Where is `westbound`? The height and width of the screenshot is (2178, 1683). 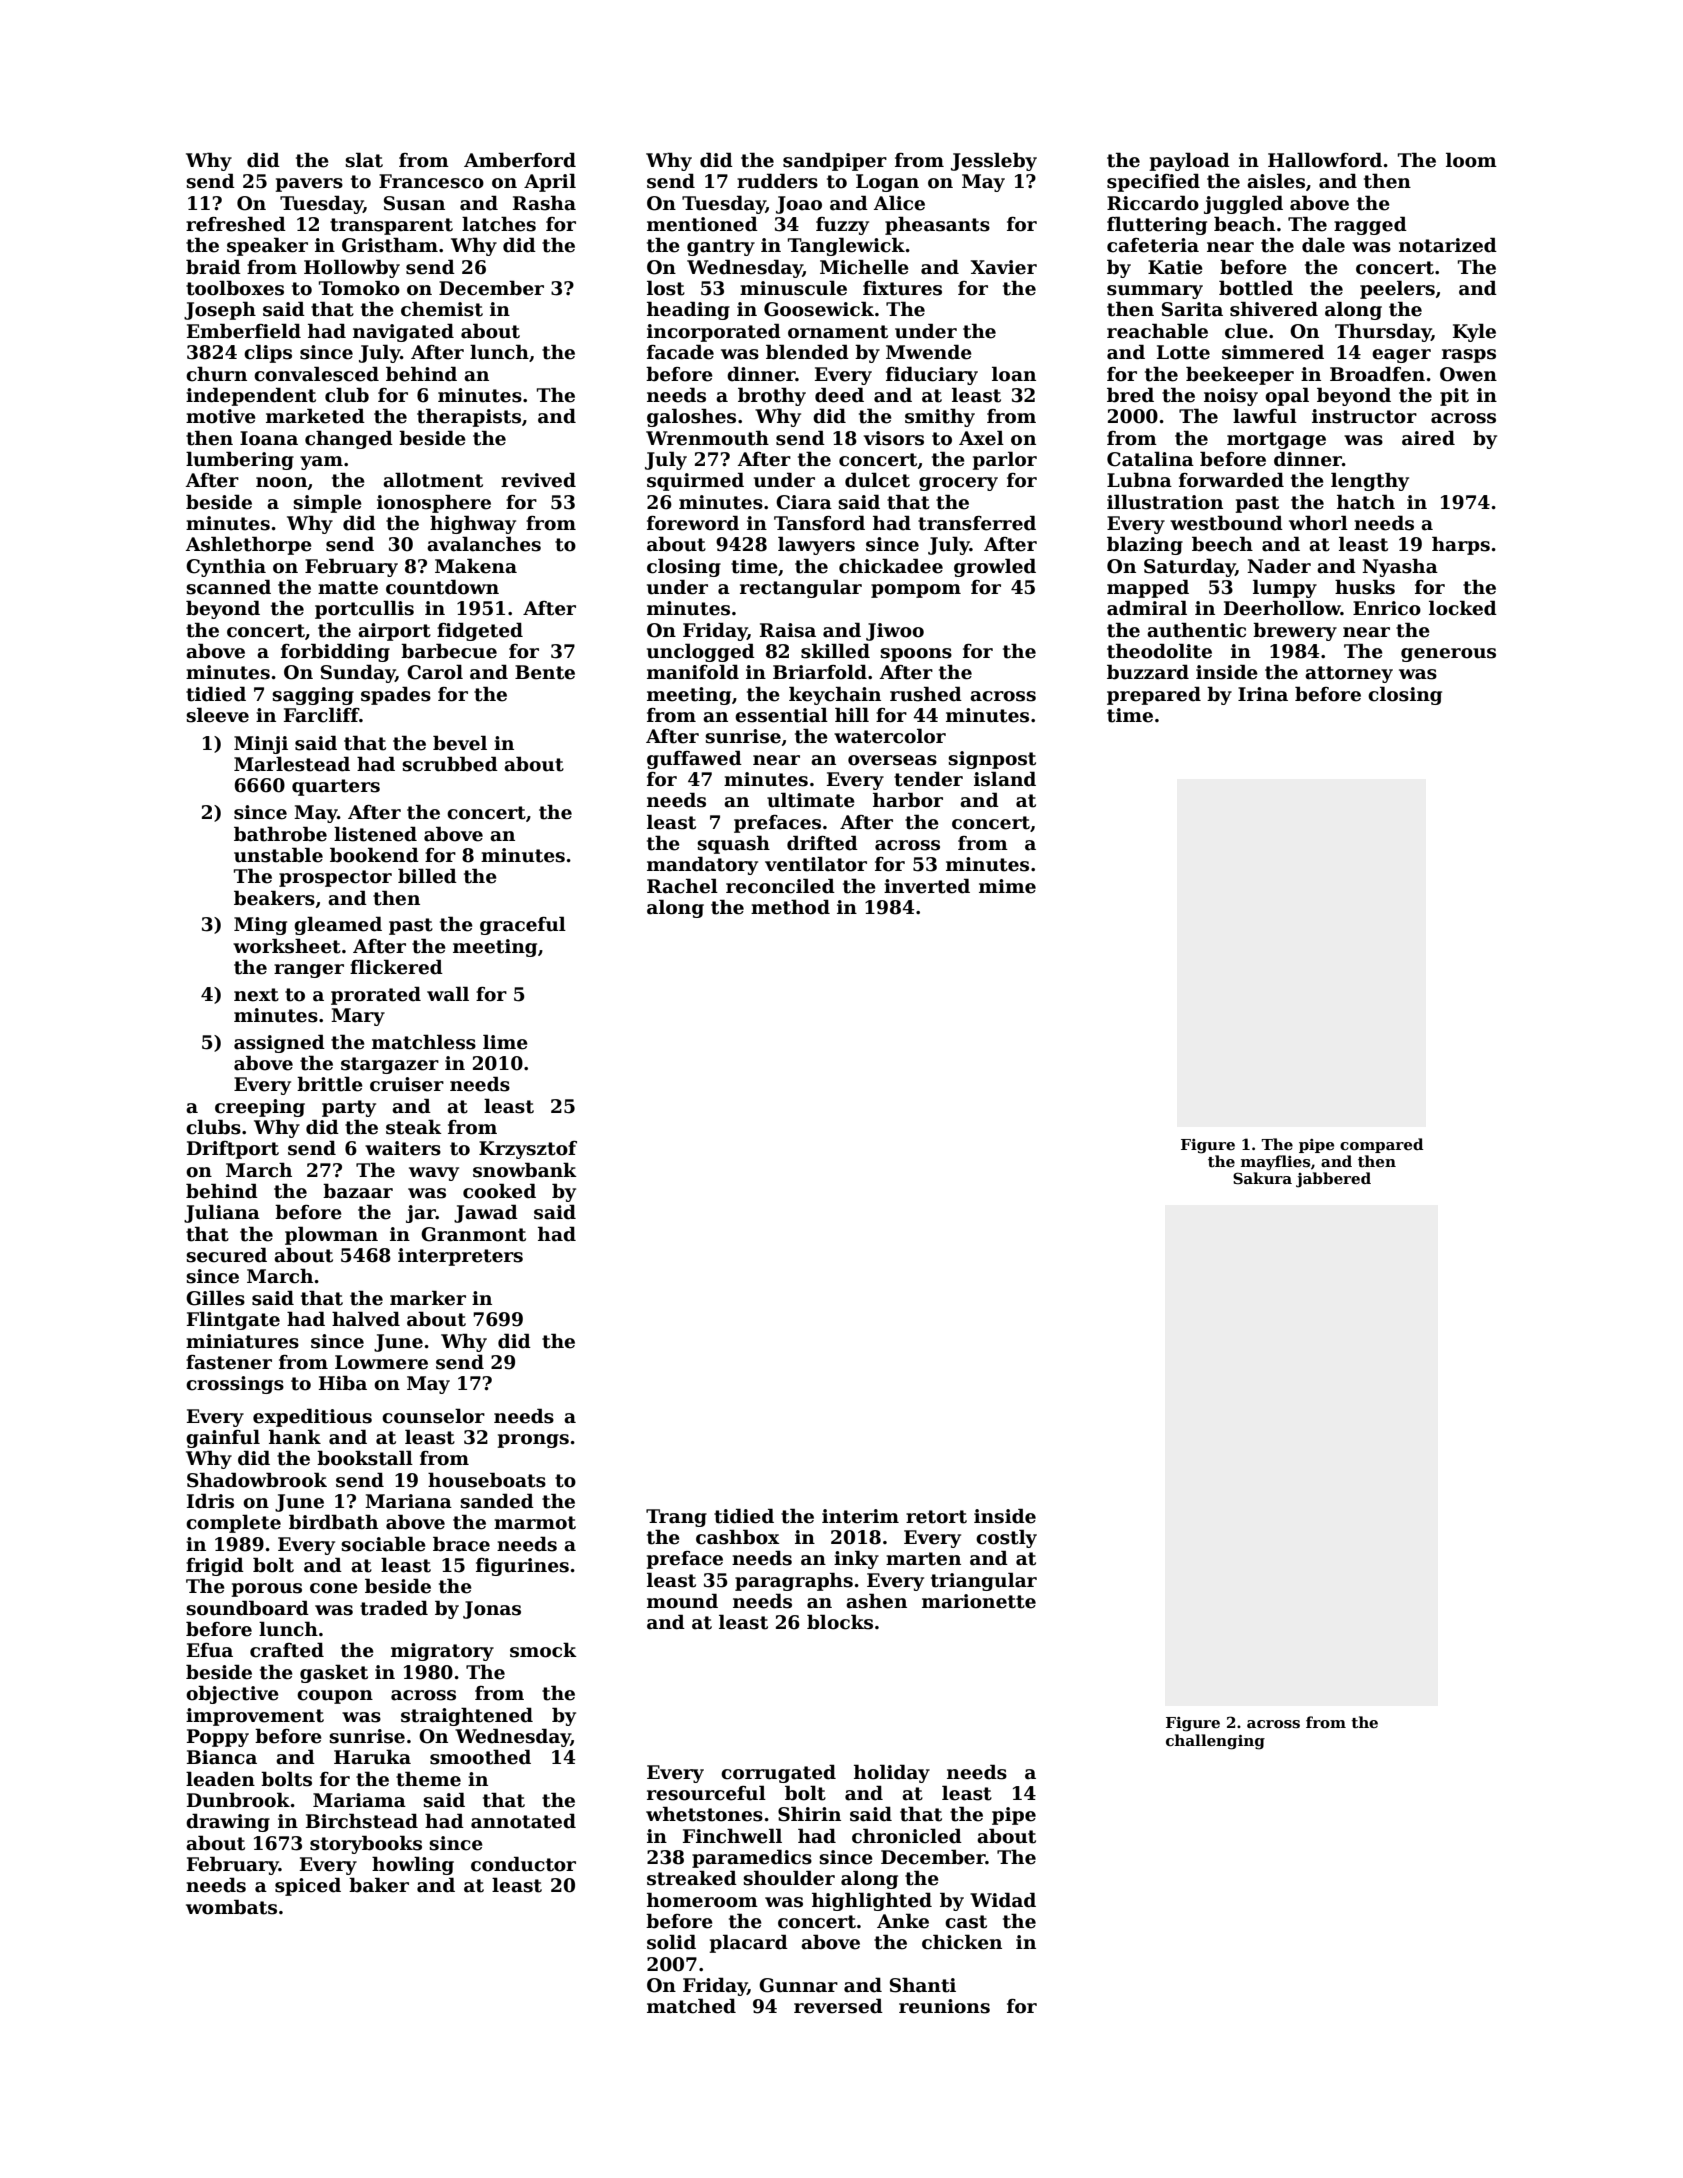
westbound is located at coordinates (1226, 523).
